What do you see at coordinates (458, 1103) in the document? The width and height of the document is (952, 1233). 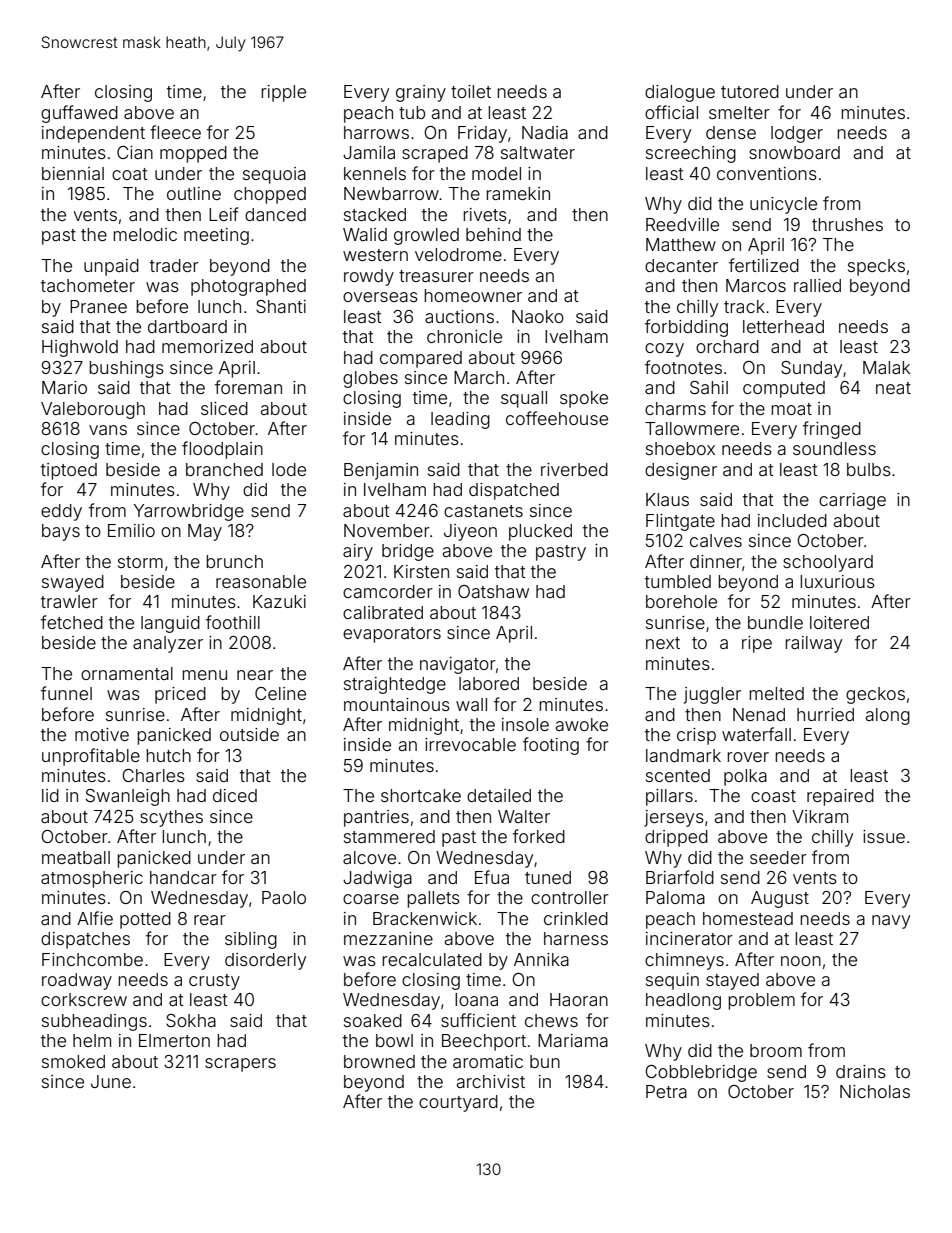 I see `courtyard` at bounding box center [458, 1103].
